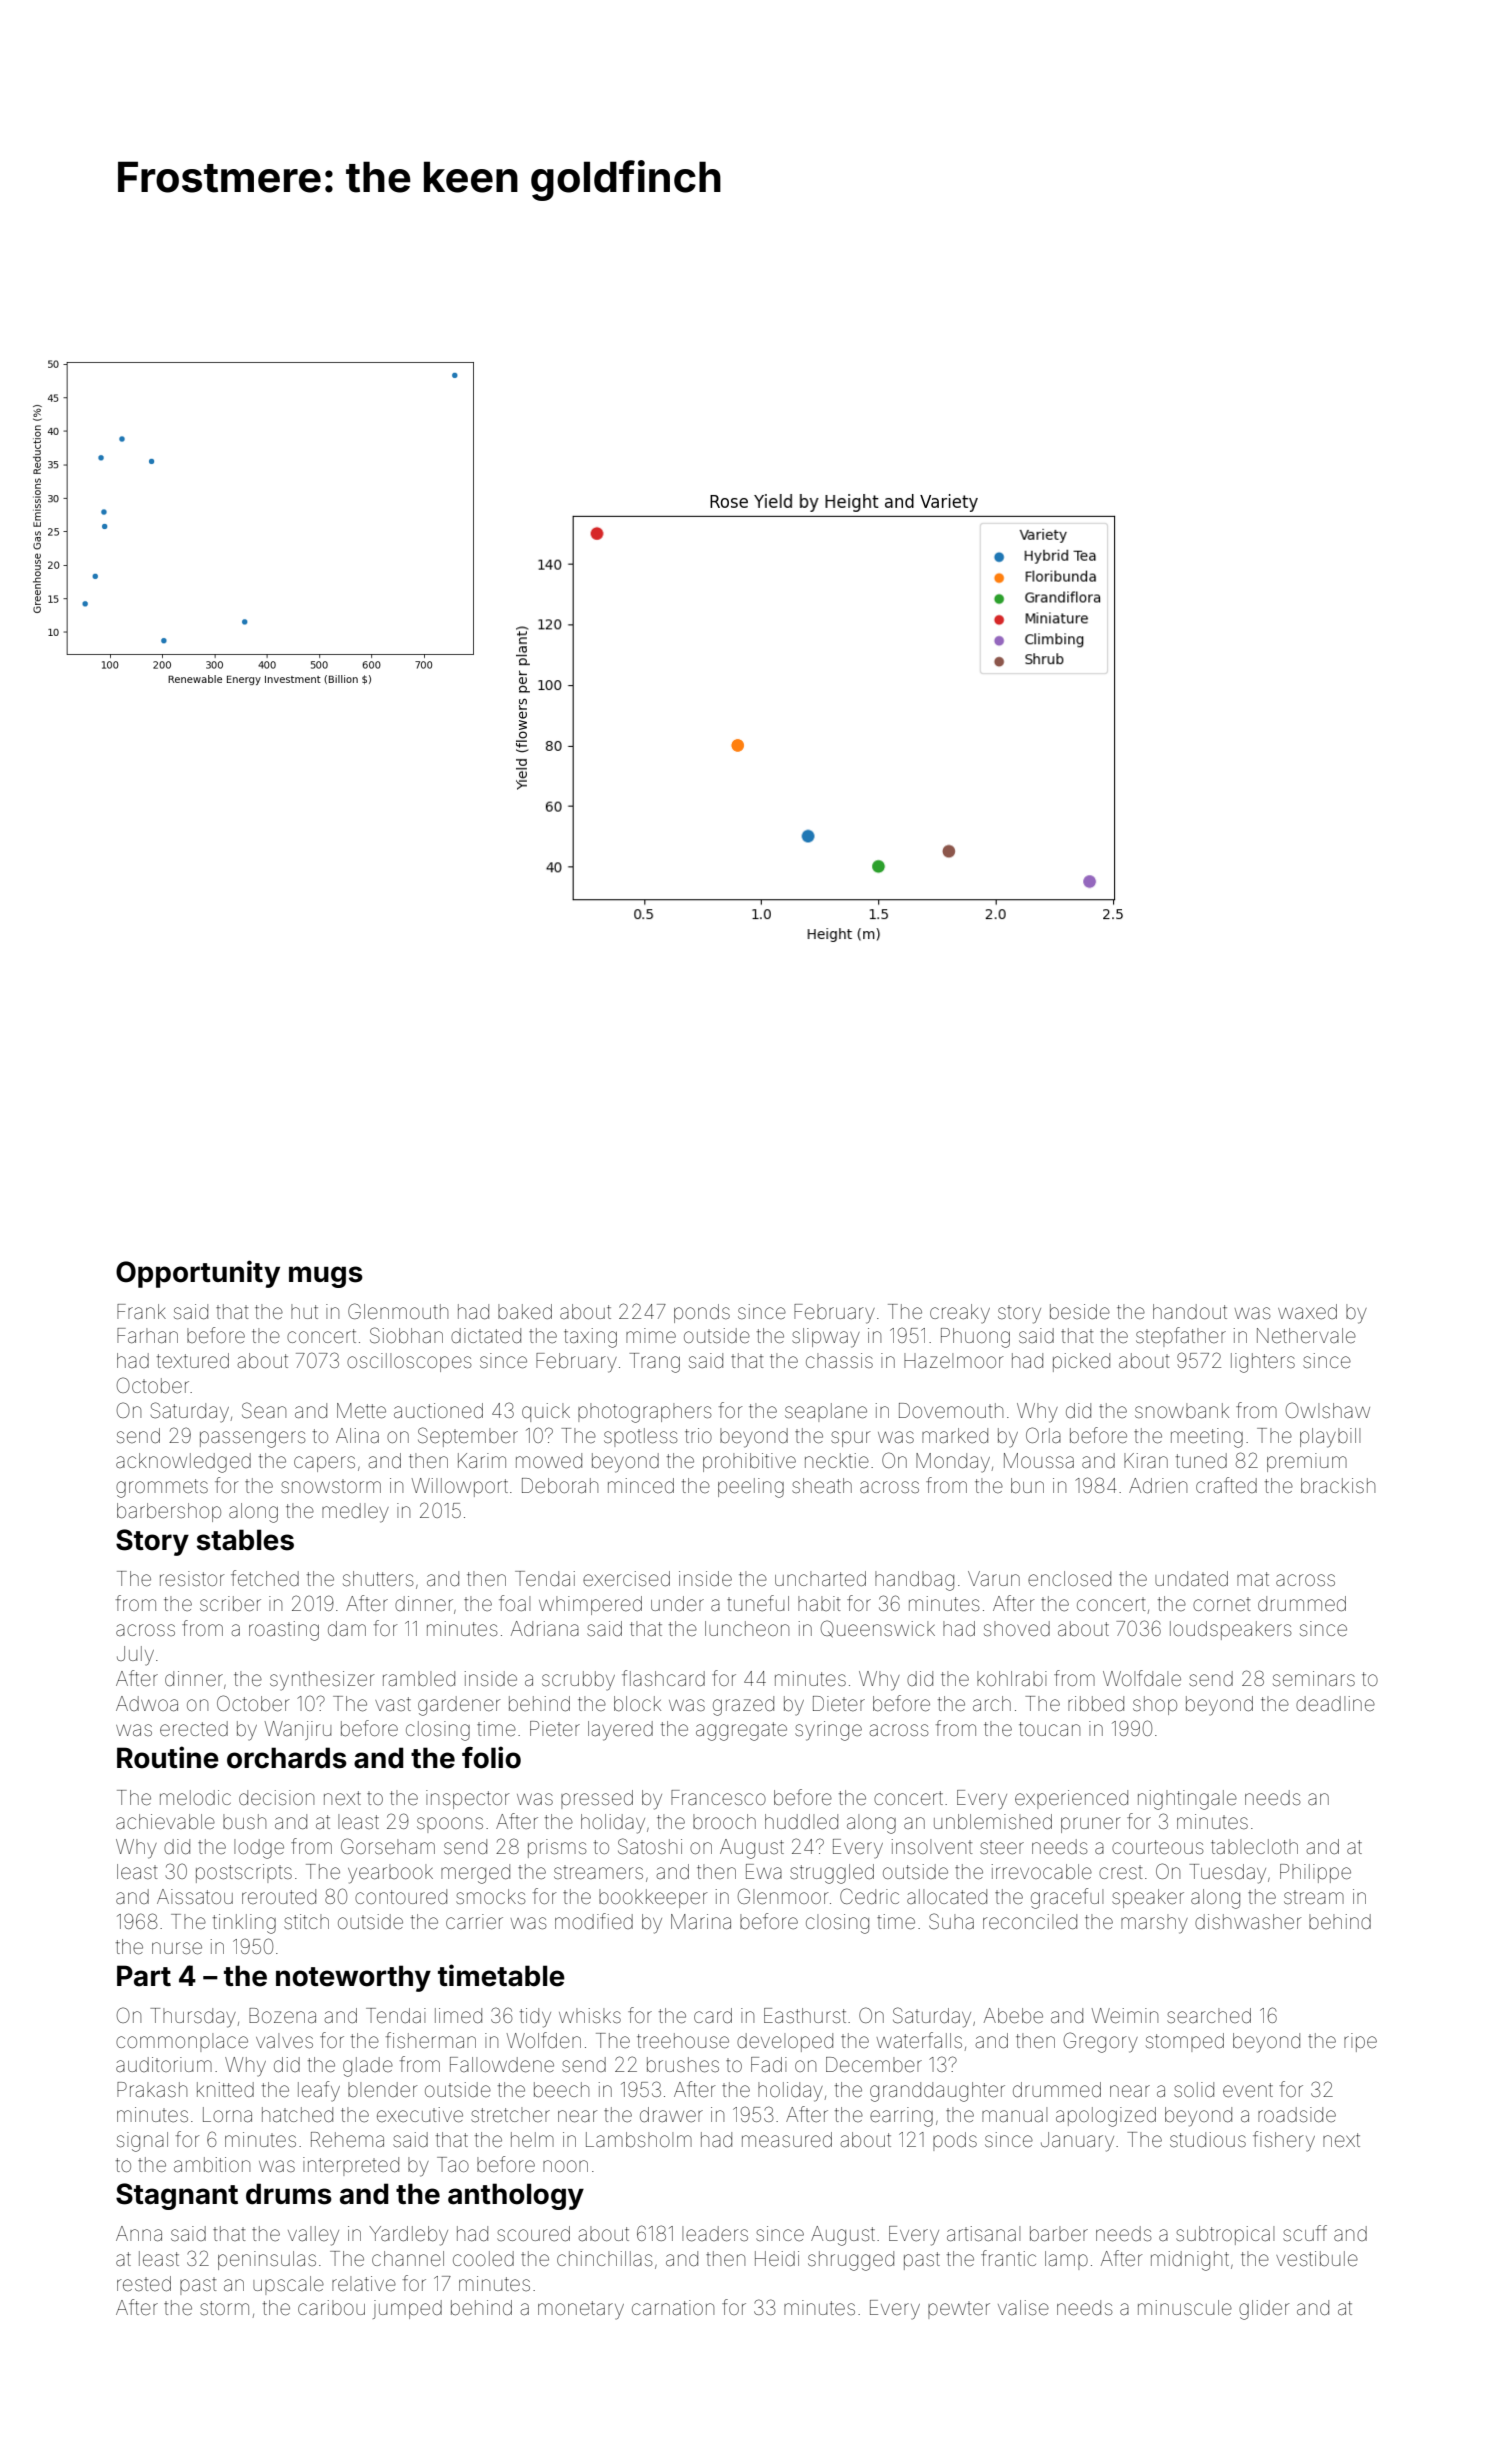 Image resolution: width=1496 pixels, height=2464 pixels. What do you see at coordinates (1307, 1311) in the screenshot?
I see `waxed` at bounding box center [1307, 1311].
